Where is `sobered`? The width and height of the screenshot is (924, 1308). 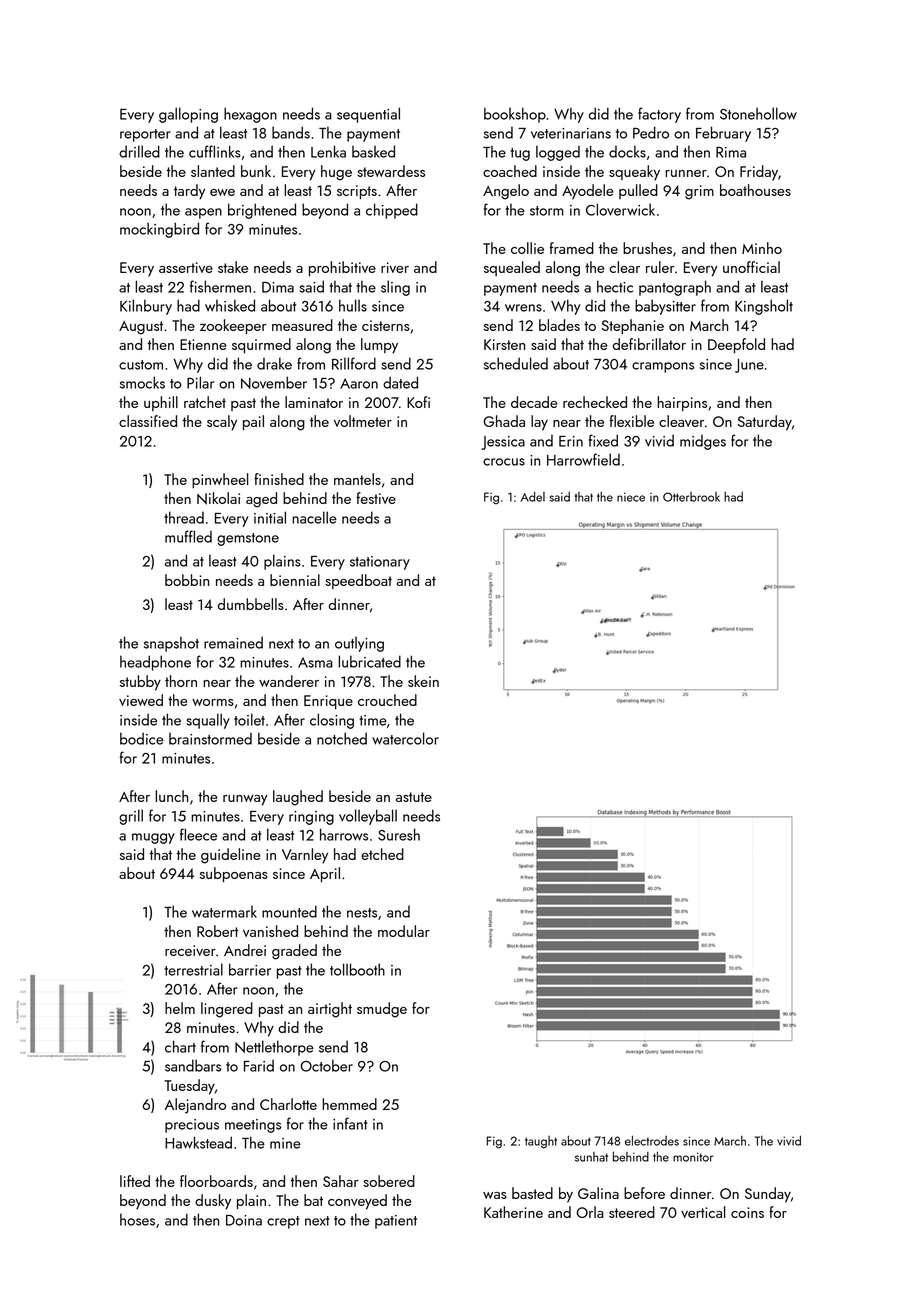 sobered is located at coordinates (389, 1181).
